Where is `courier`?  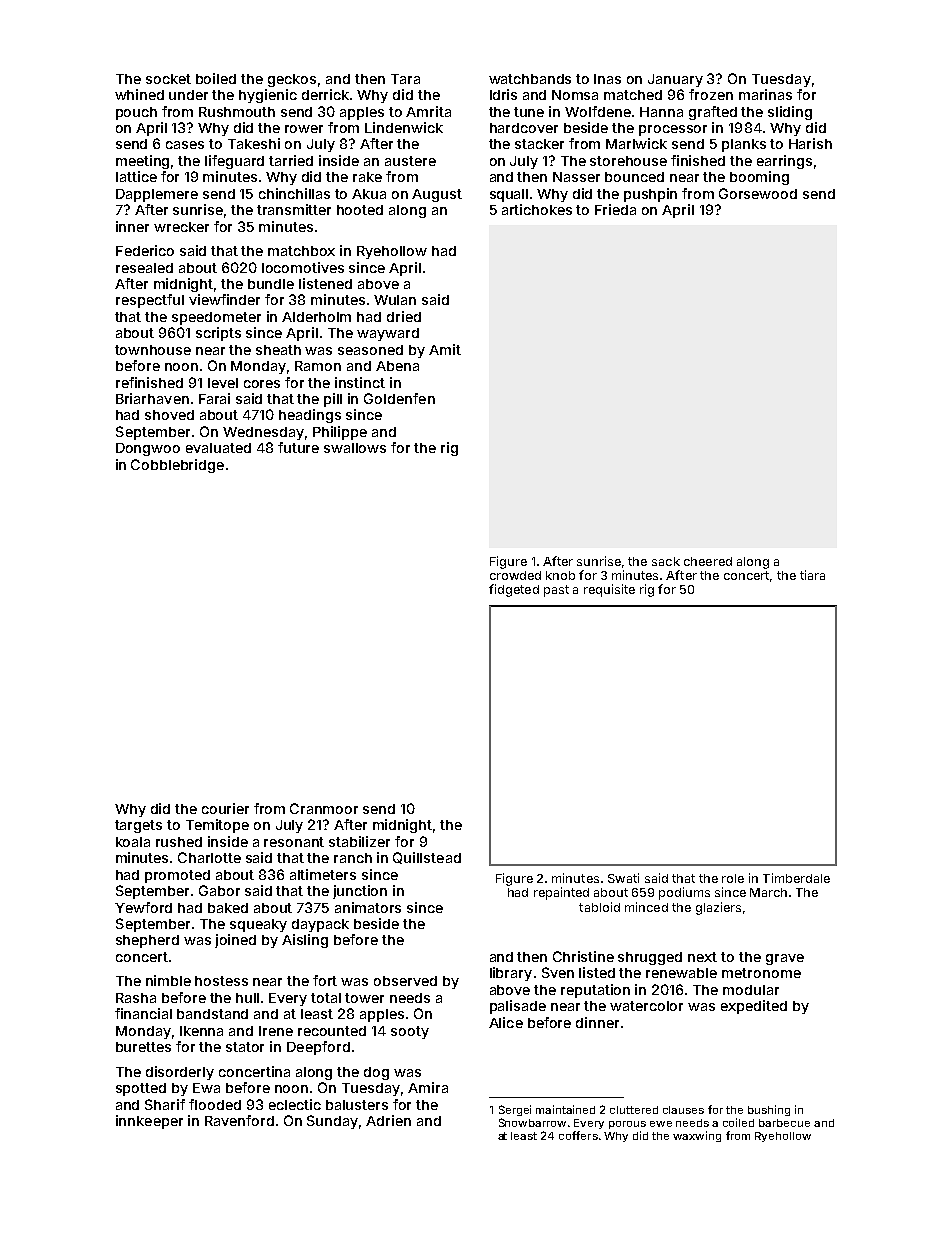 courier is located at coordinates (225, 808).
